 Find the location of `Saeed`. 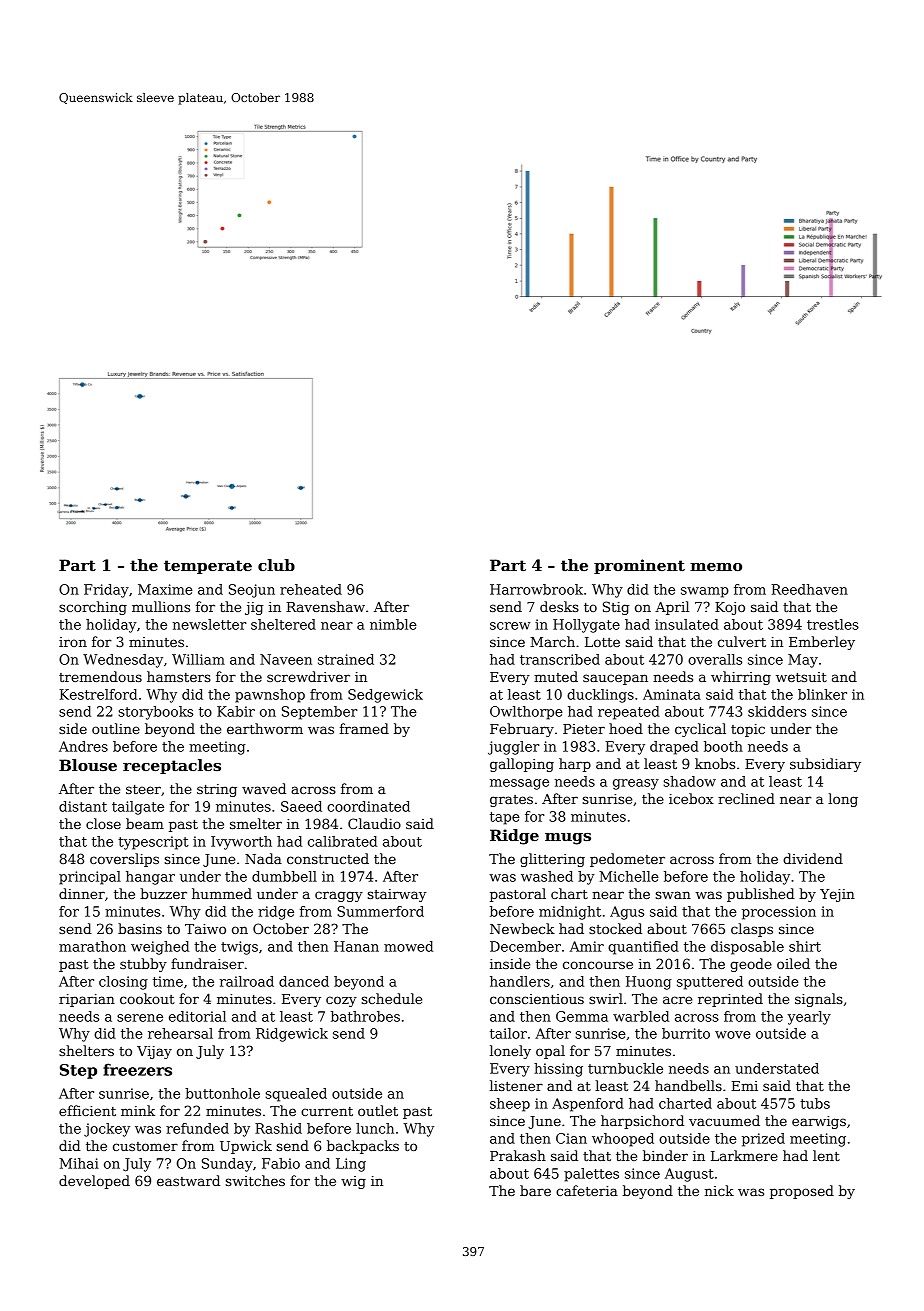

Saeed is located at coordinates (301, 806).
